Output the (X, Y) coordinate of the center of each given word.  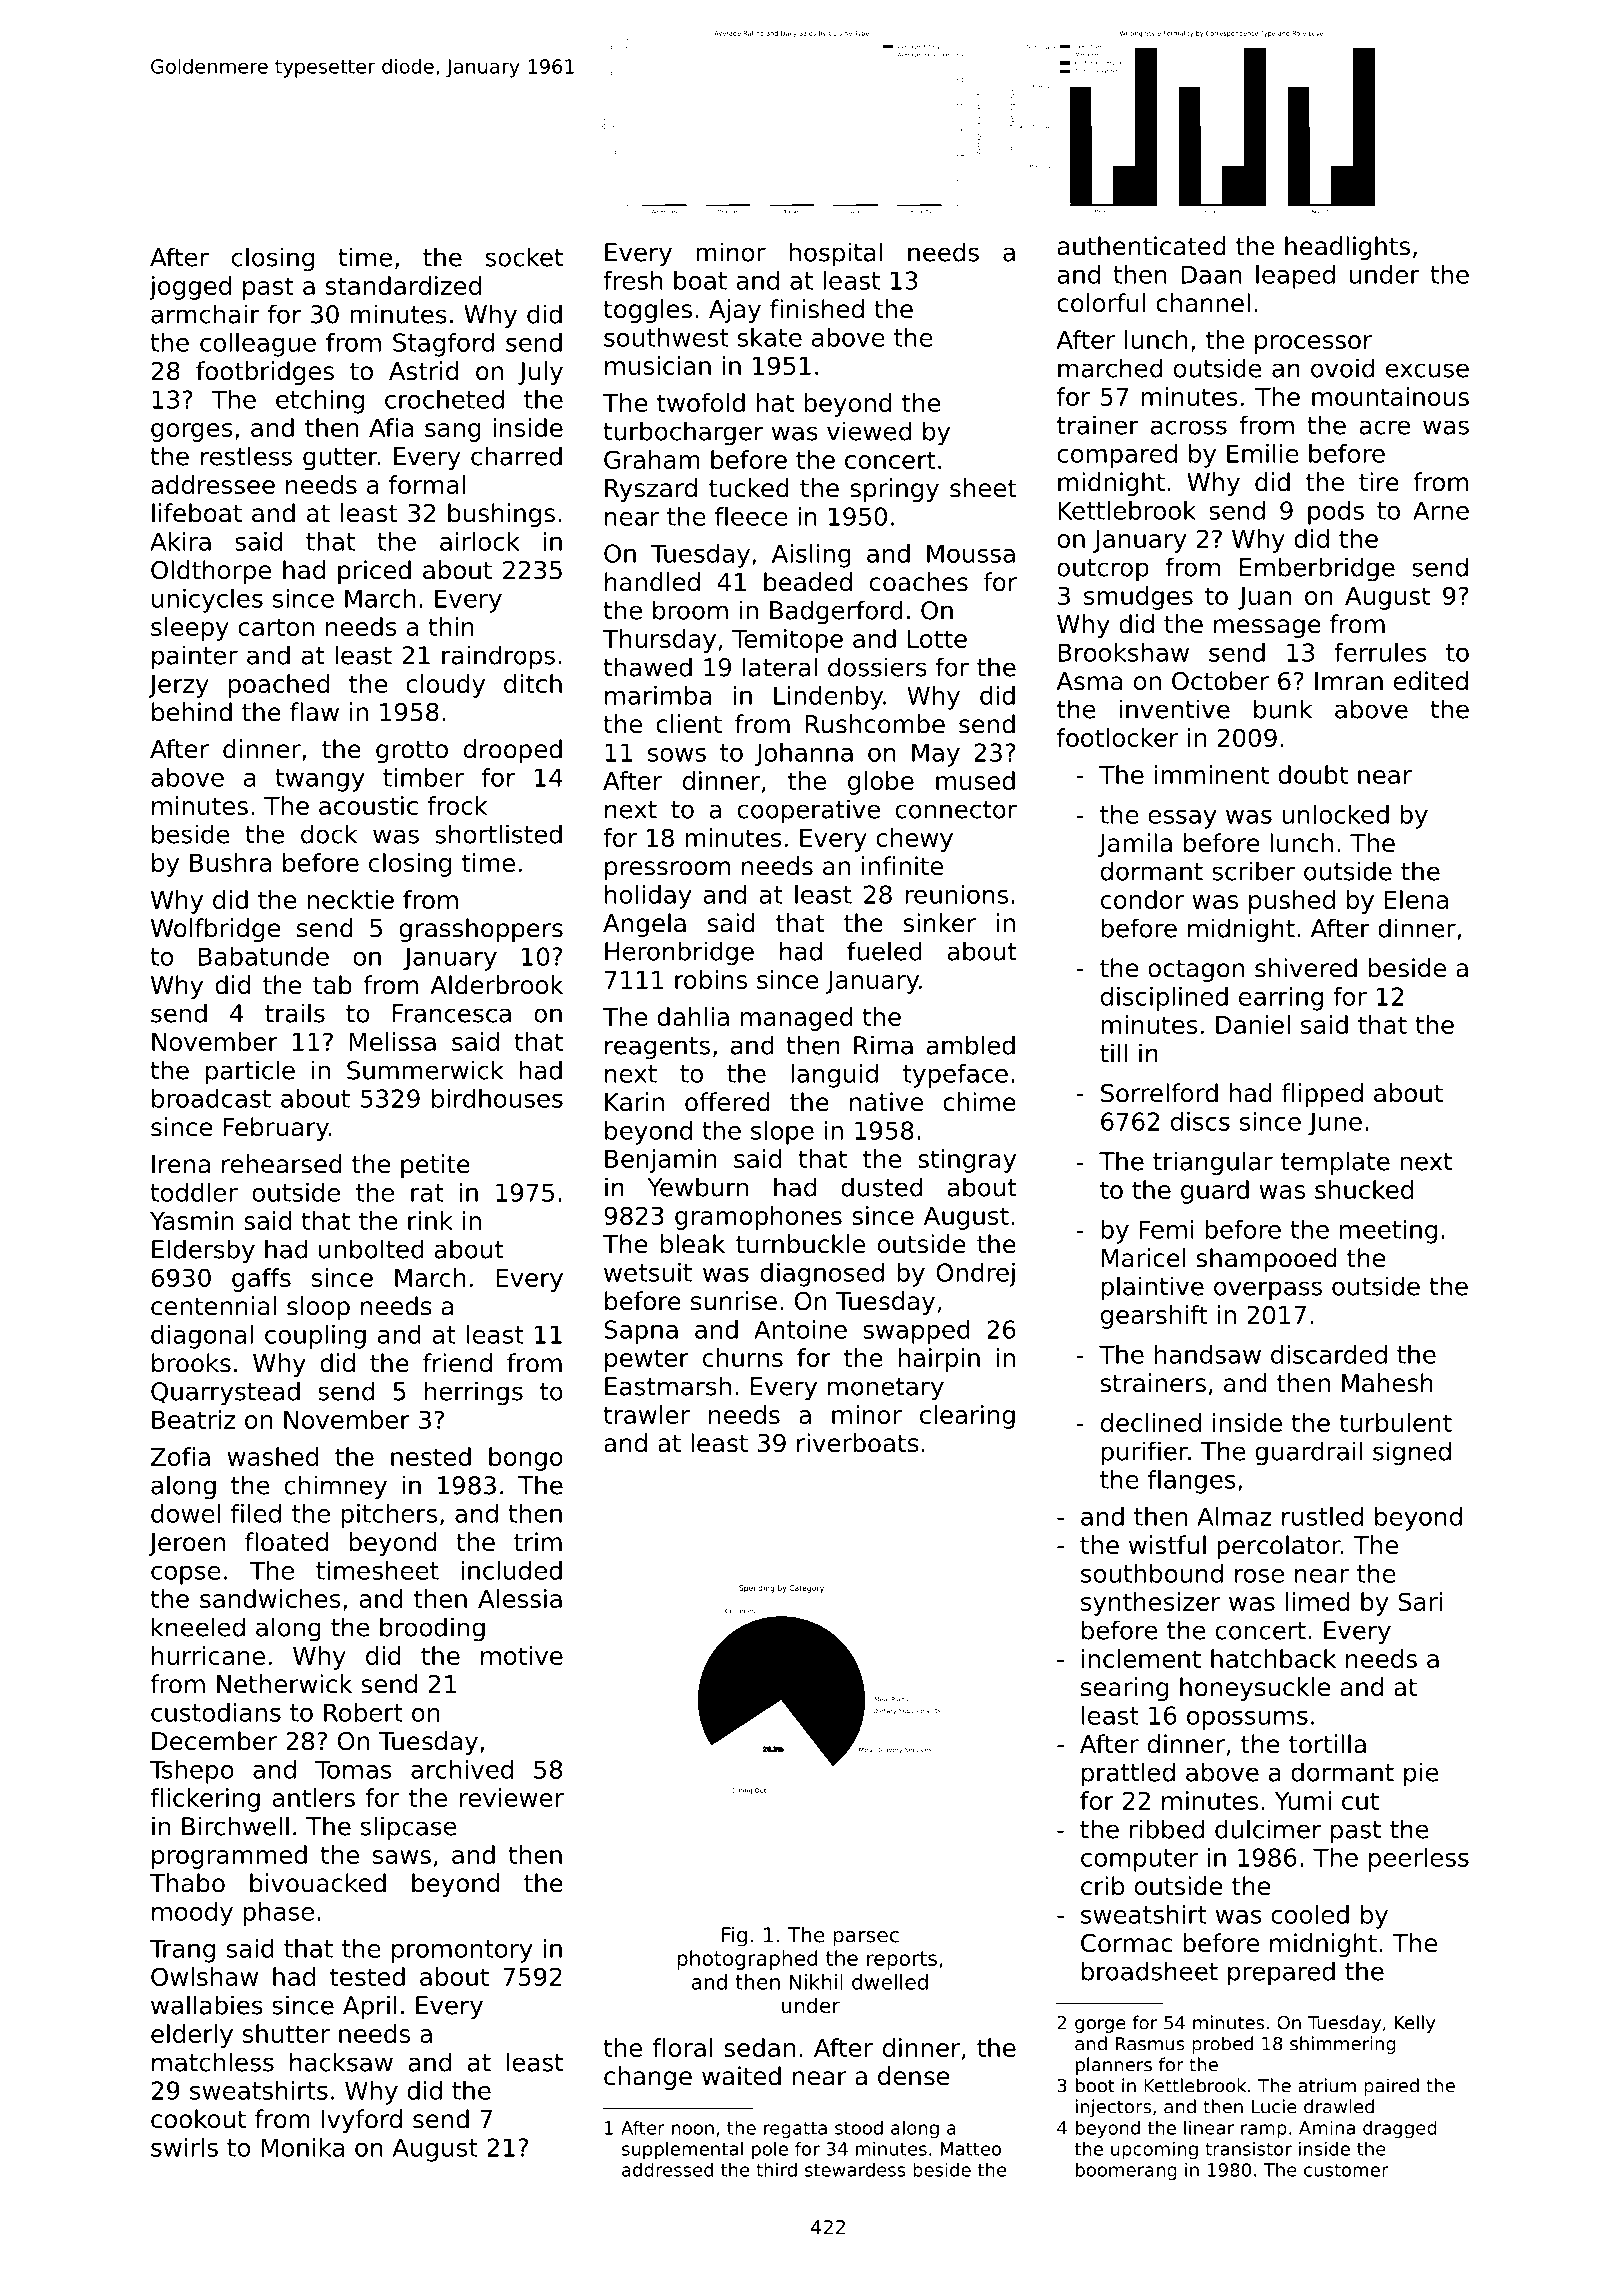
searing (1125, 1689)
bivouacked (318, 1883)
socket (524, 257)
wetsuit (648, 1272)
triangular (1213, 1163)
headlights (1347, 248)
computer (1139, 1860)
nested (431, 1456)
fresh (633, 280)
